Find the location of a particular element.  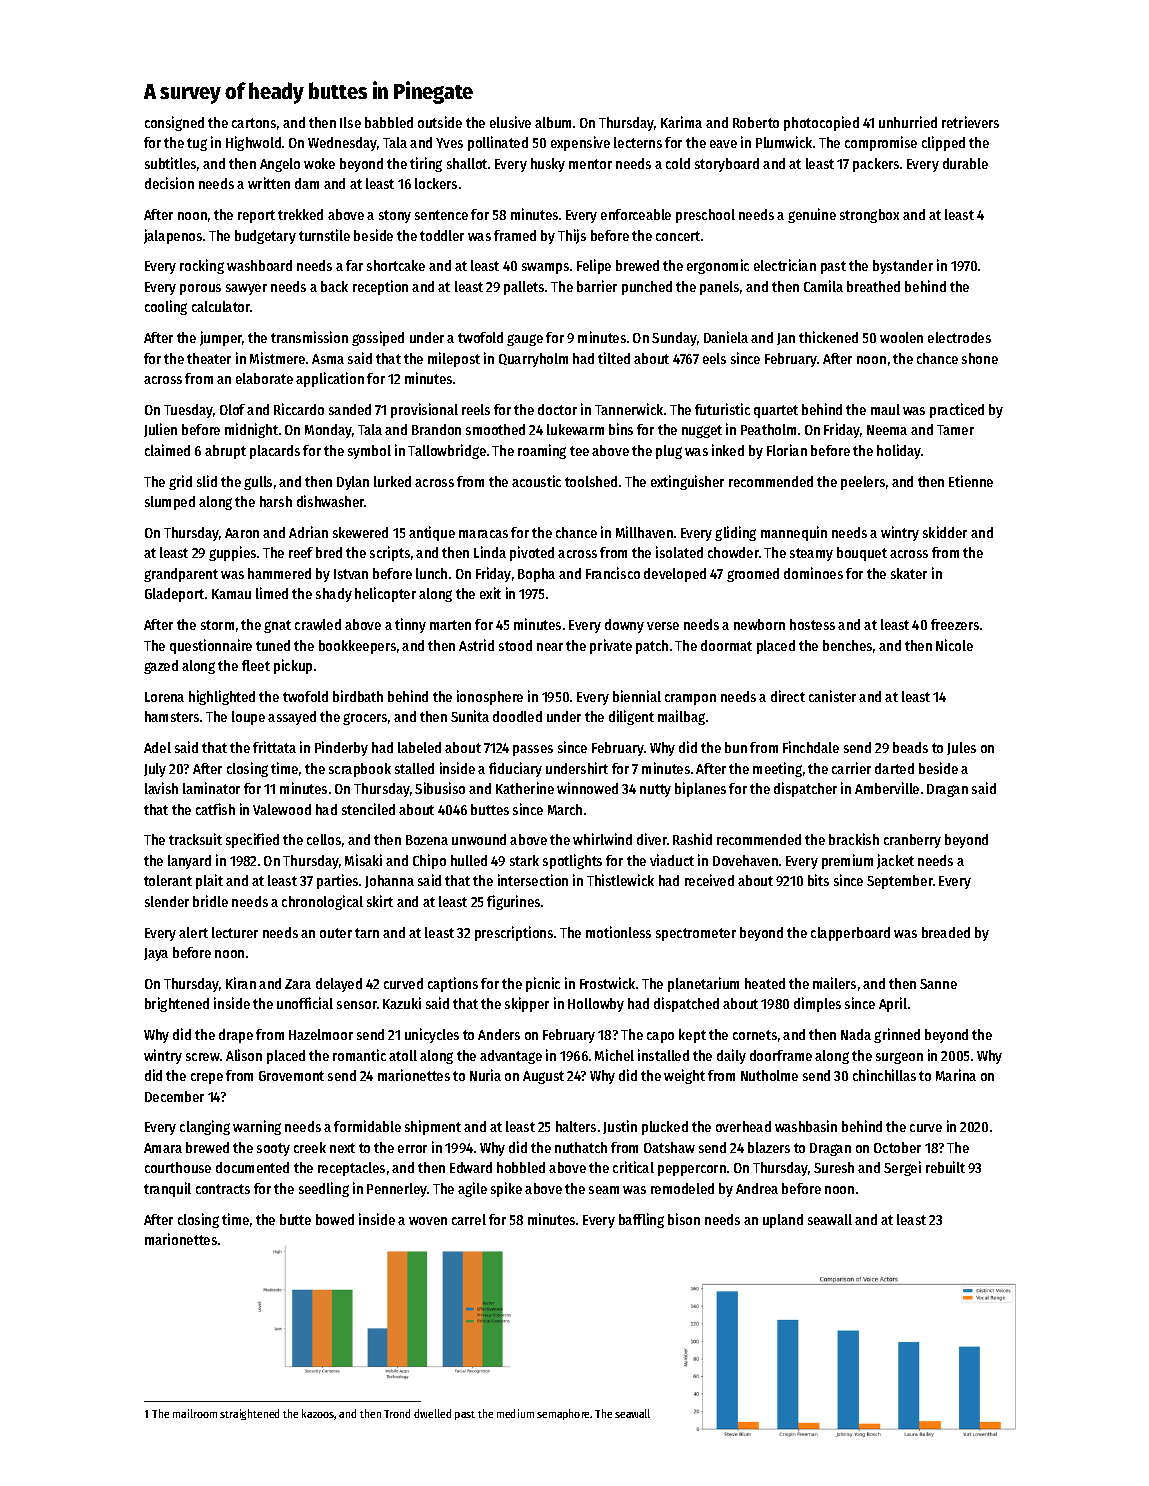

durable is located at coordinates (965, 163).
